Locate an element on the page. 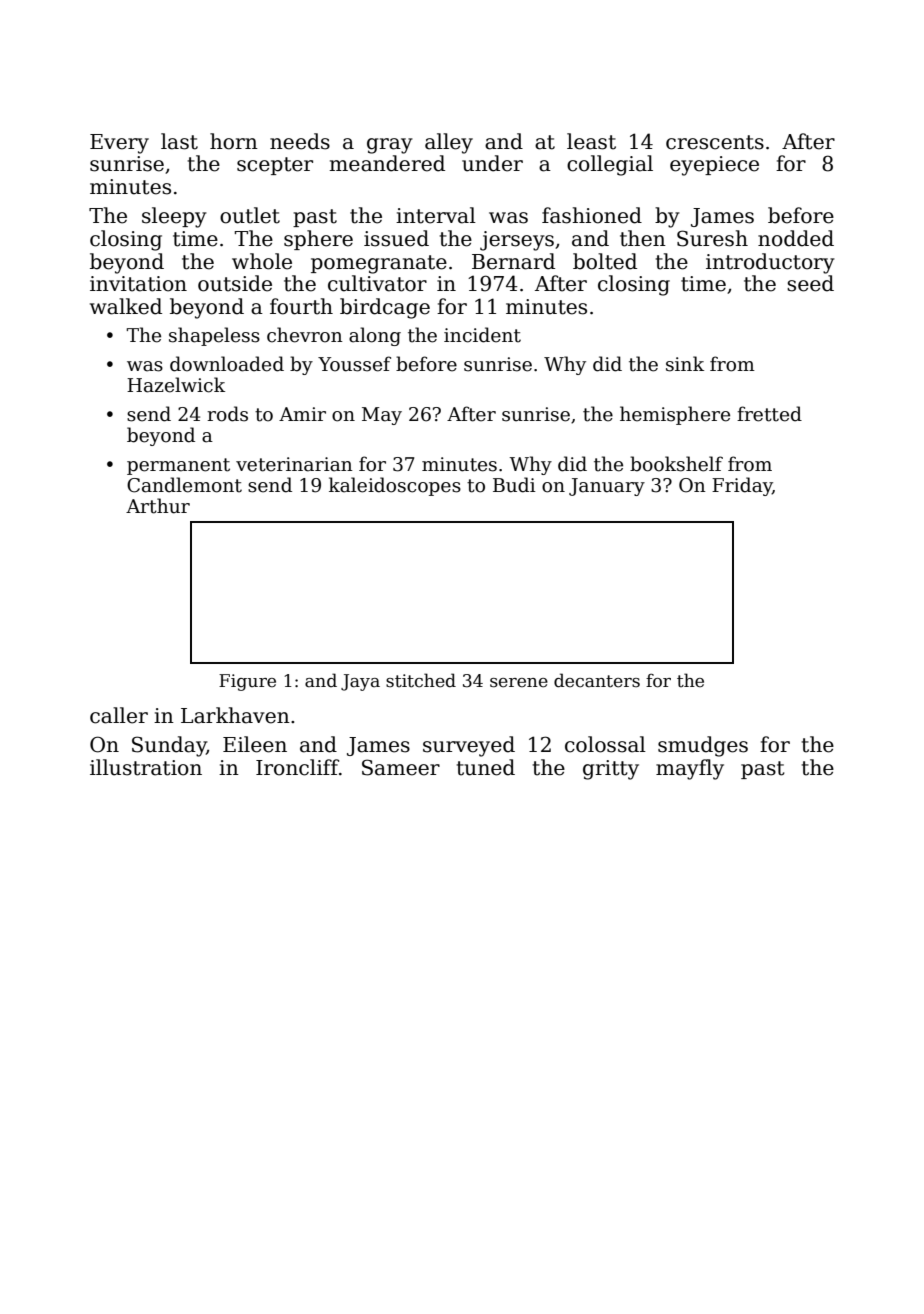 The image size is (924, 1314). Sameer is located at coordinates (401, 767).
